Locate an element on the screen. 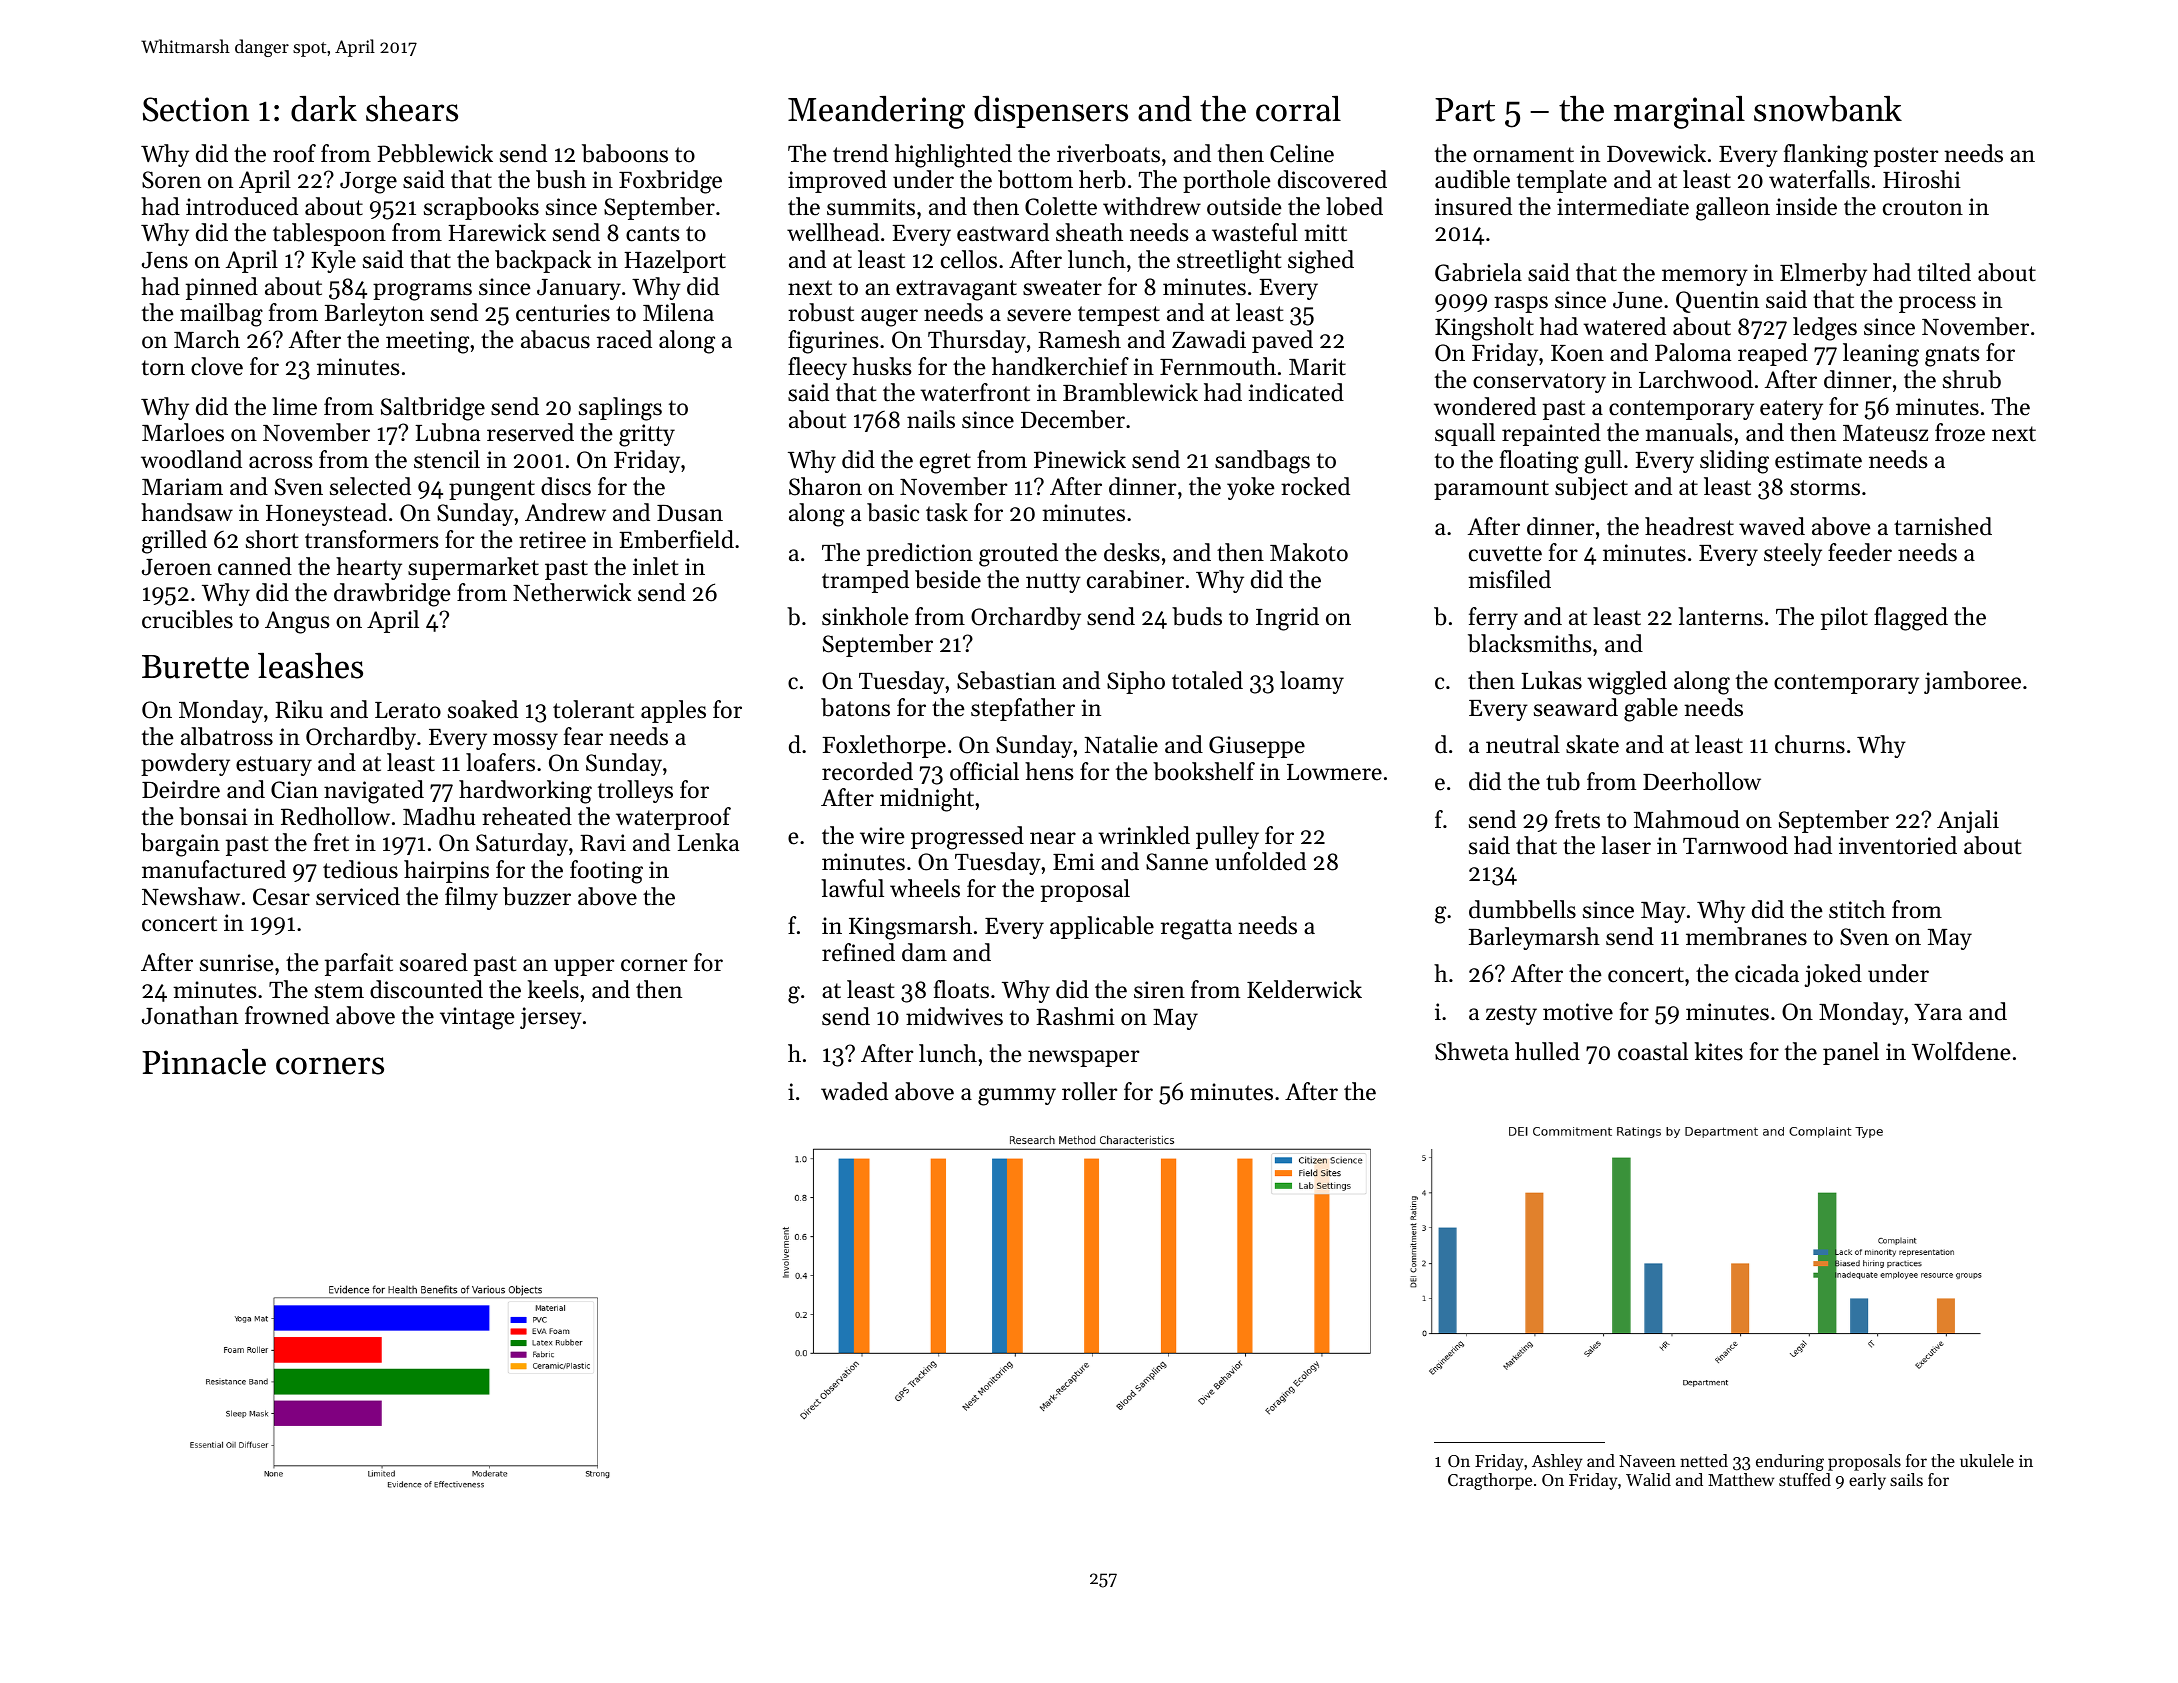 The image size is (2178, 1683). Walid is located at coordinates (1648, 1479).
